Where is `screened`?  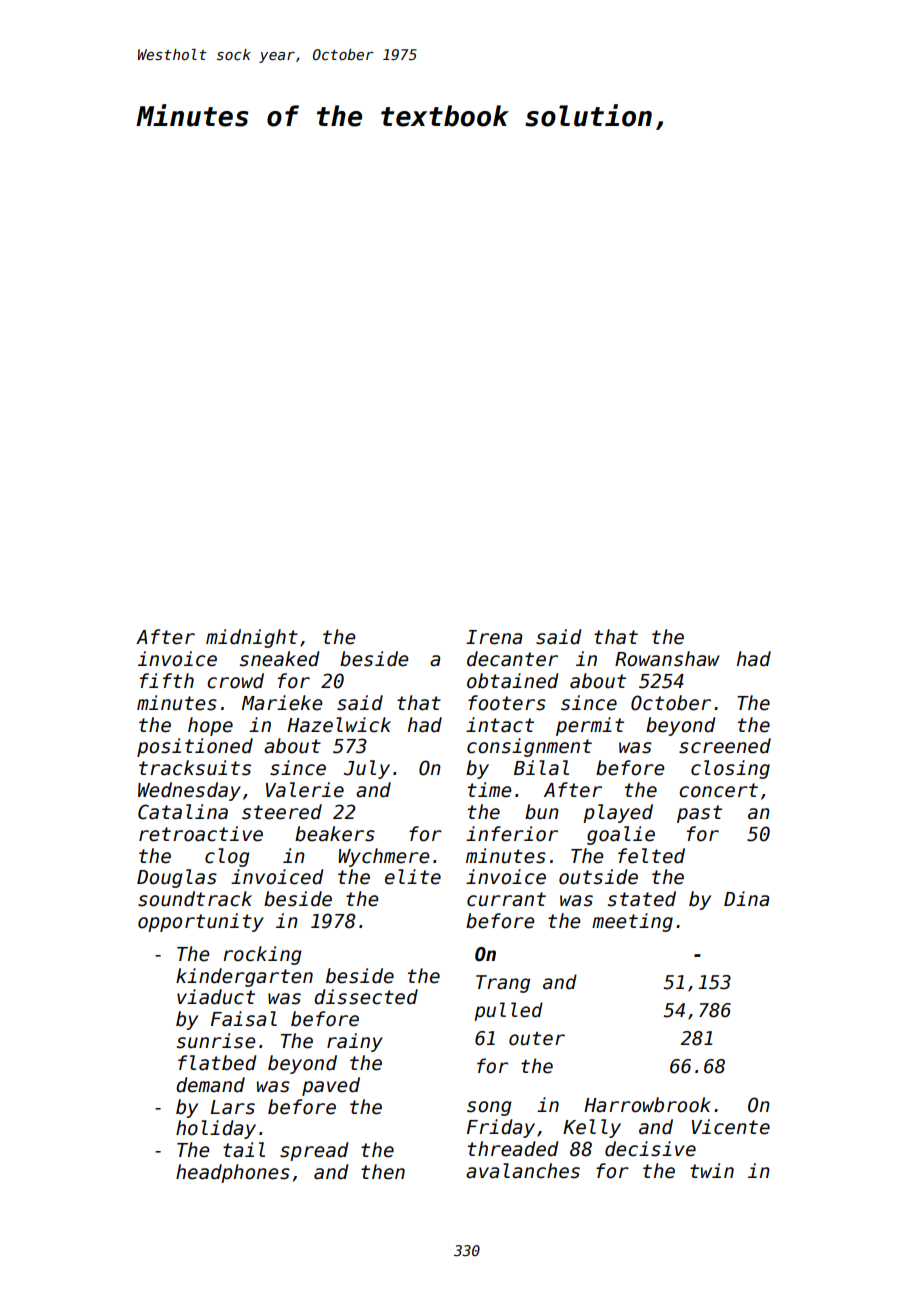 screened is located at coordinates (725, 746).
